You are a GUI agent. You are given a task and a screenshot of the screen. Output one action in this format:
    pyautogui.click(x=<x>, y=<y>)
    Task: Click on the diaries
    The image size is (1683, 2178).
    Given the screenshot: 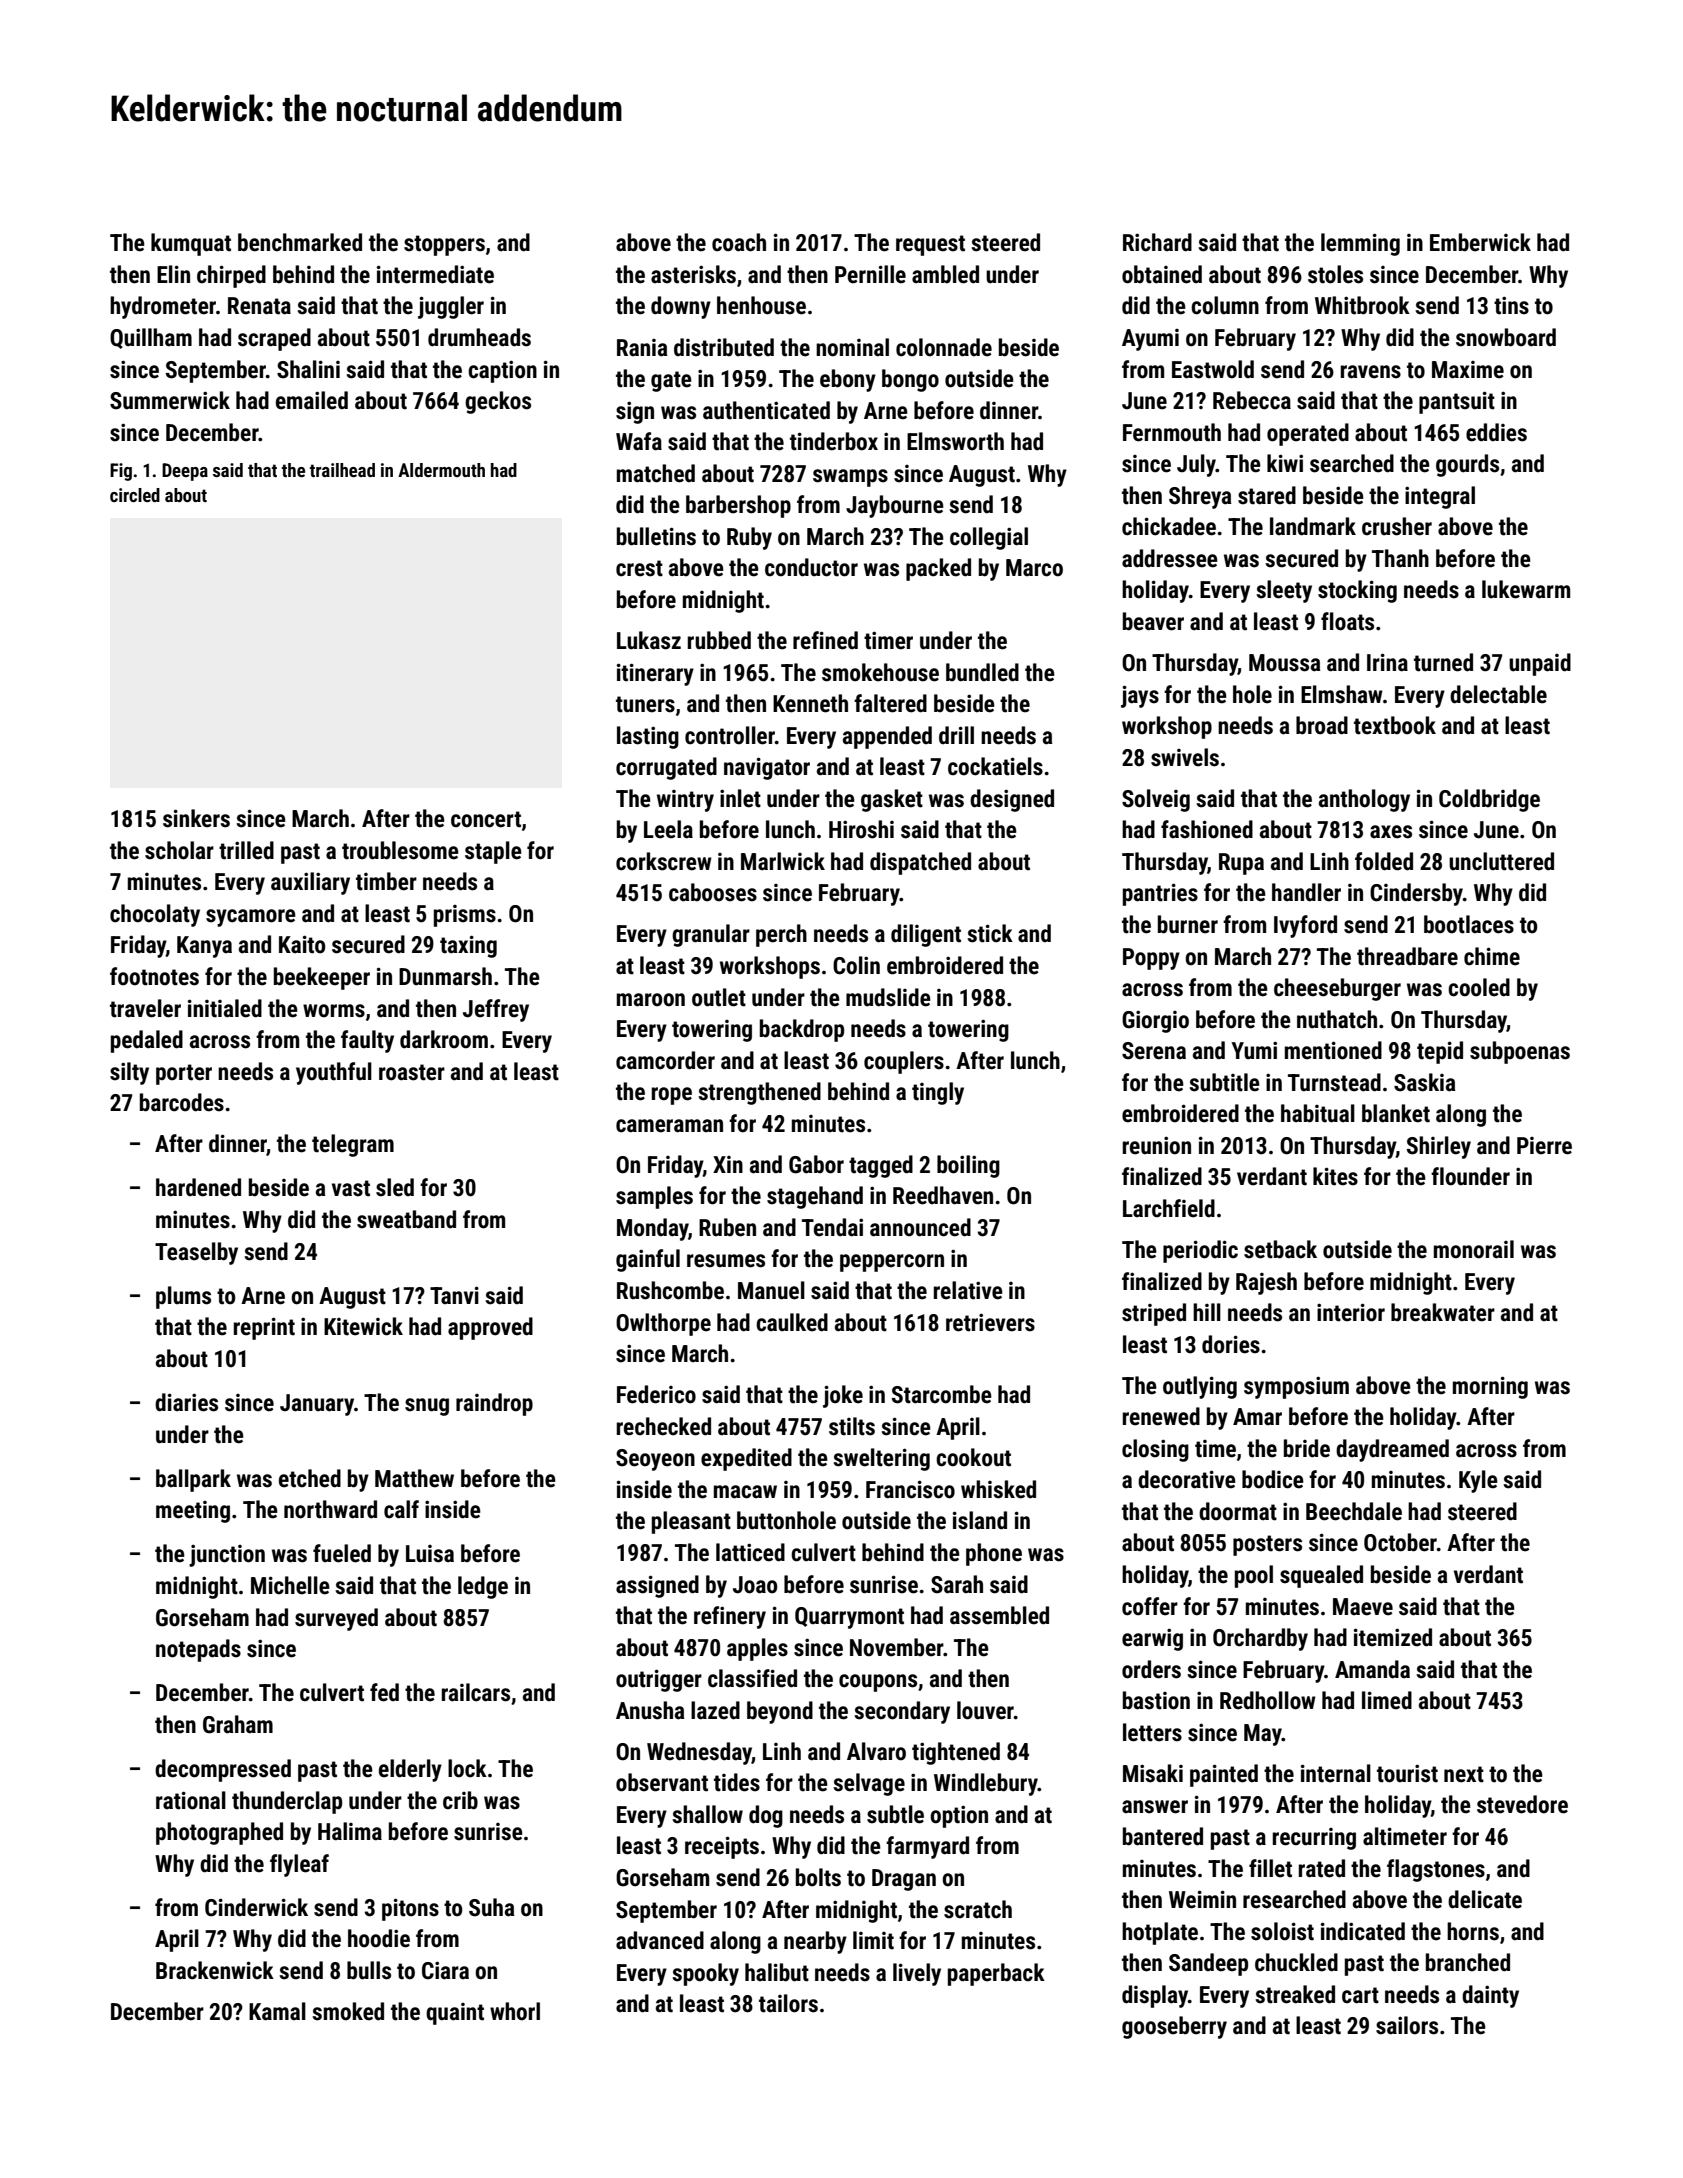 What is the action you would take?
    pyautogui.click(x=186, y=1402)
